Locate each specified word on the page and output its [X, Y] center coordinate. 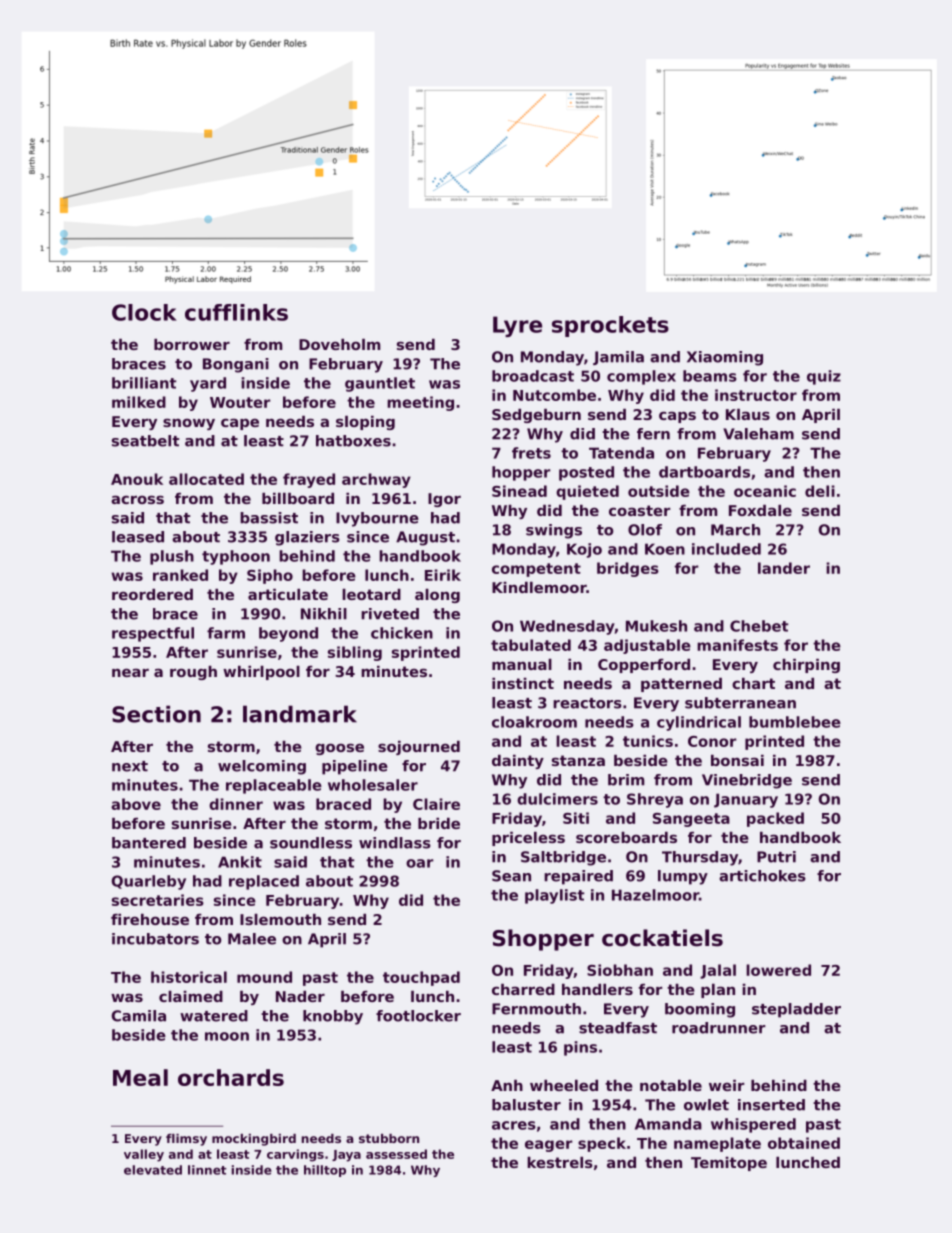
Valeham [758, 434]
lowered [778, 970]
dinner [236, 804]
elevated [153, 1170]
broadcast [533, 376]
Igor [444, 500]
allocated [206, 479]
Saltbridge [563, 858]
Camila [139, 1016]
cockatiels [662, 938]
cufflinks [236, 312]
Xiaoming [725, 358]
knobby [333, 1017]
